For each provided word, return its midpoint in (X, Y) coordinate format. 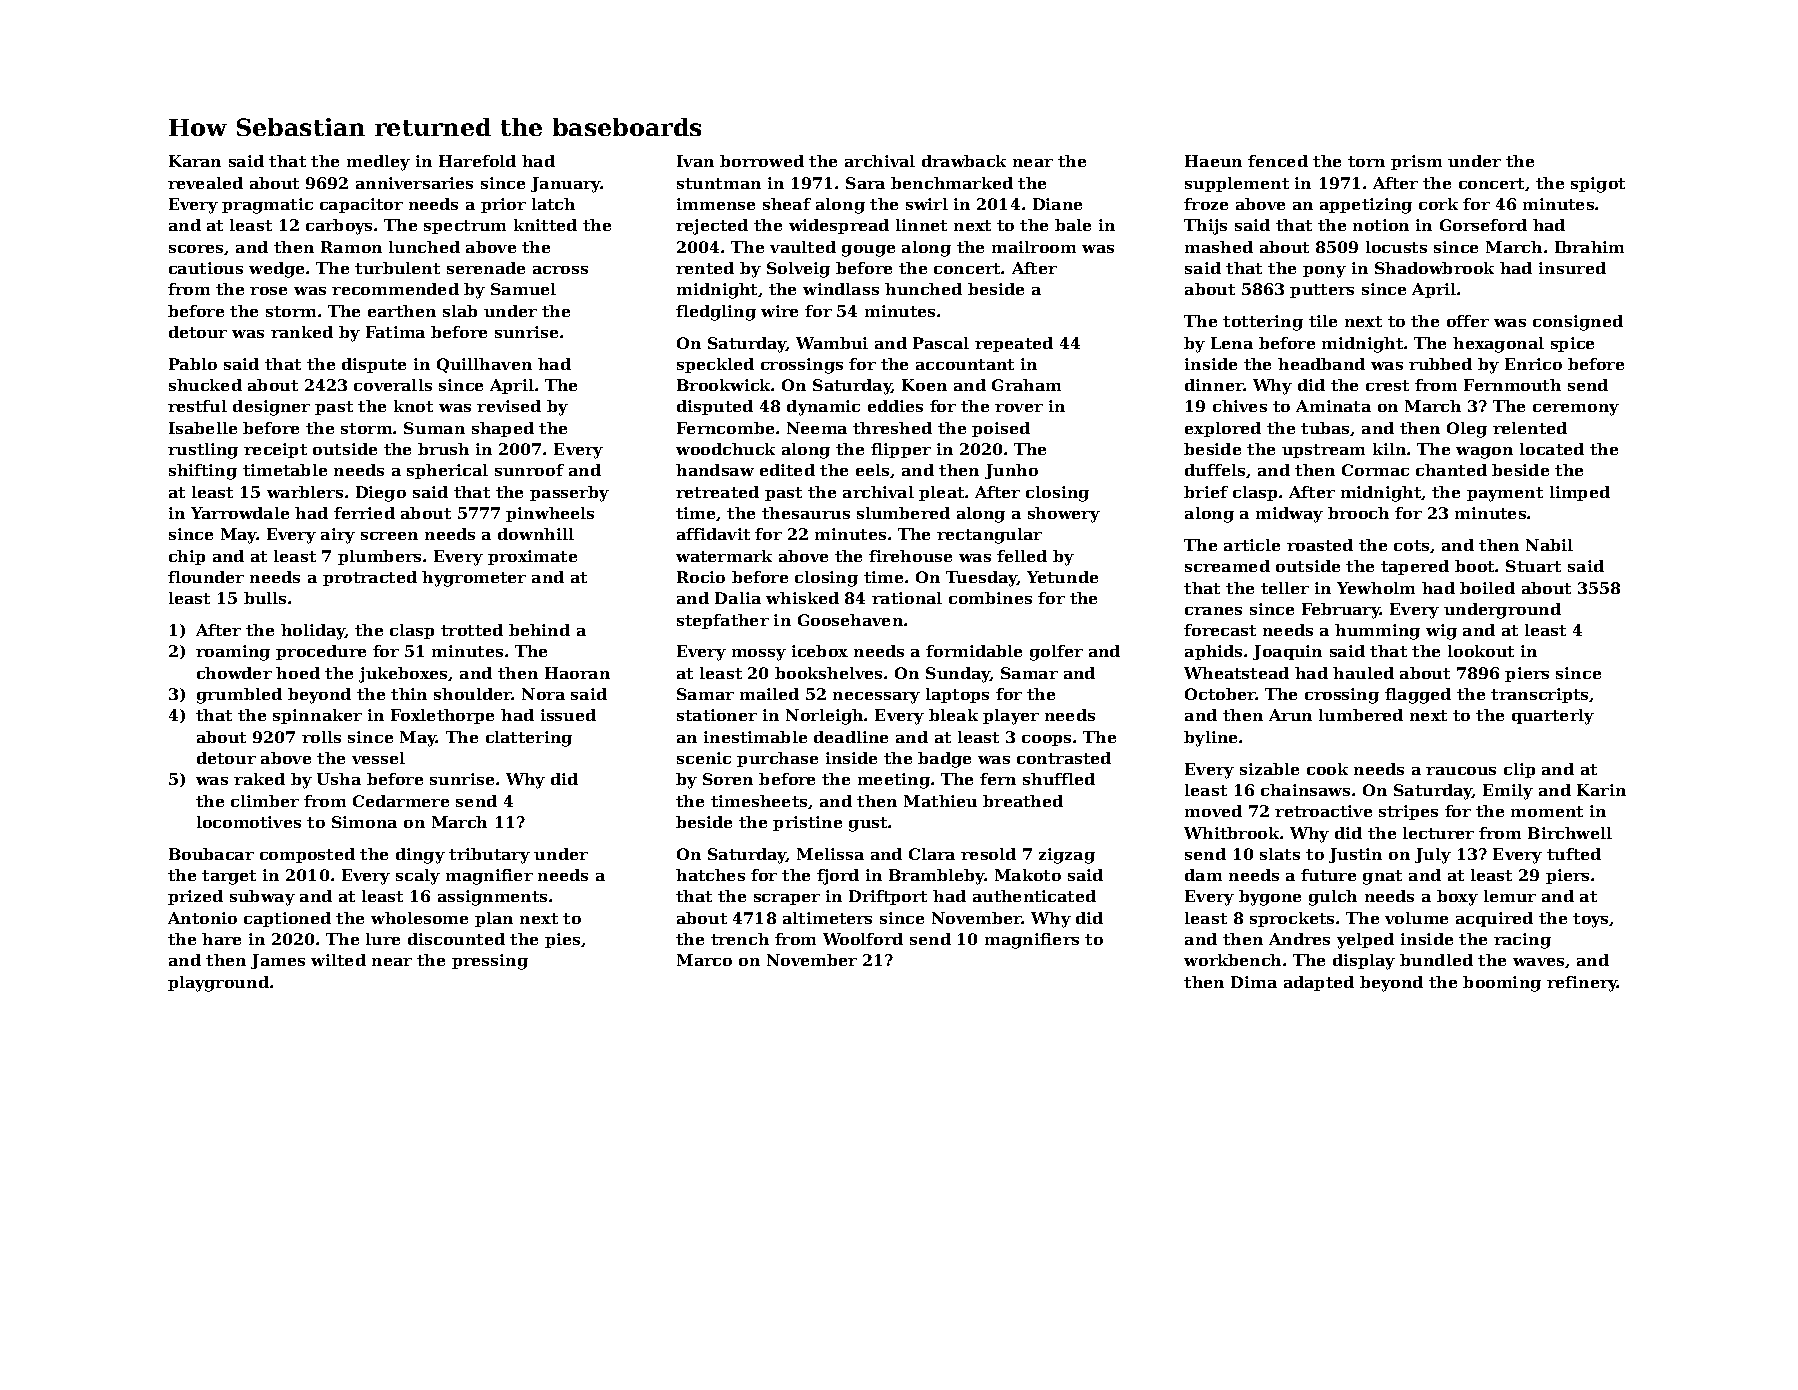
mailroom (1034, 247)
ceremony (1576, 410)
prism (1416, 162)
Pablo (193, 364)
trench (740, 939)
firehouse (910, 556)
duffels (1215, 470)
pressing (490, 962)
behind (539, 630)
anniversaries (414, 183)
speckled (715, 365)
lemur (1510, 896)
